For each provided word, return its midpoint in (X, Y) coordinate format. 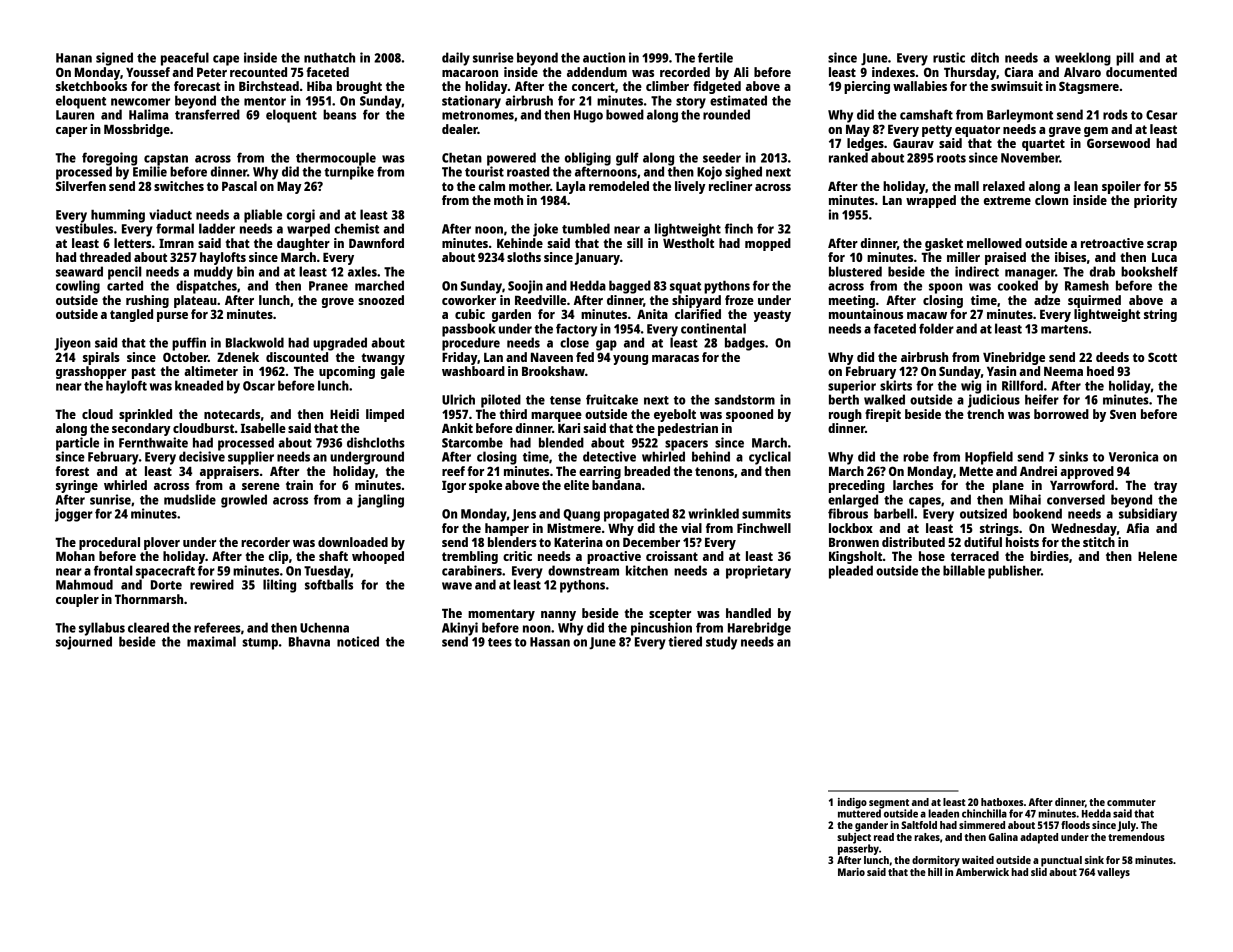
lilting (279, 586)
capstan (166, 160)
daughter (303, 244)
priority (1155, 201)
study (721, 643)
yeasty (772, 316)
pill (1125, 59)
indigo (852, 803)
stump (260, 644)
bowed (625, 114)
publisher (1014, 572)
